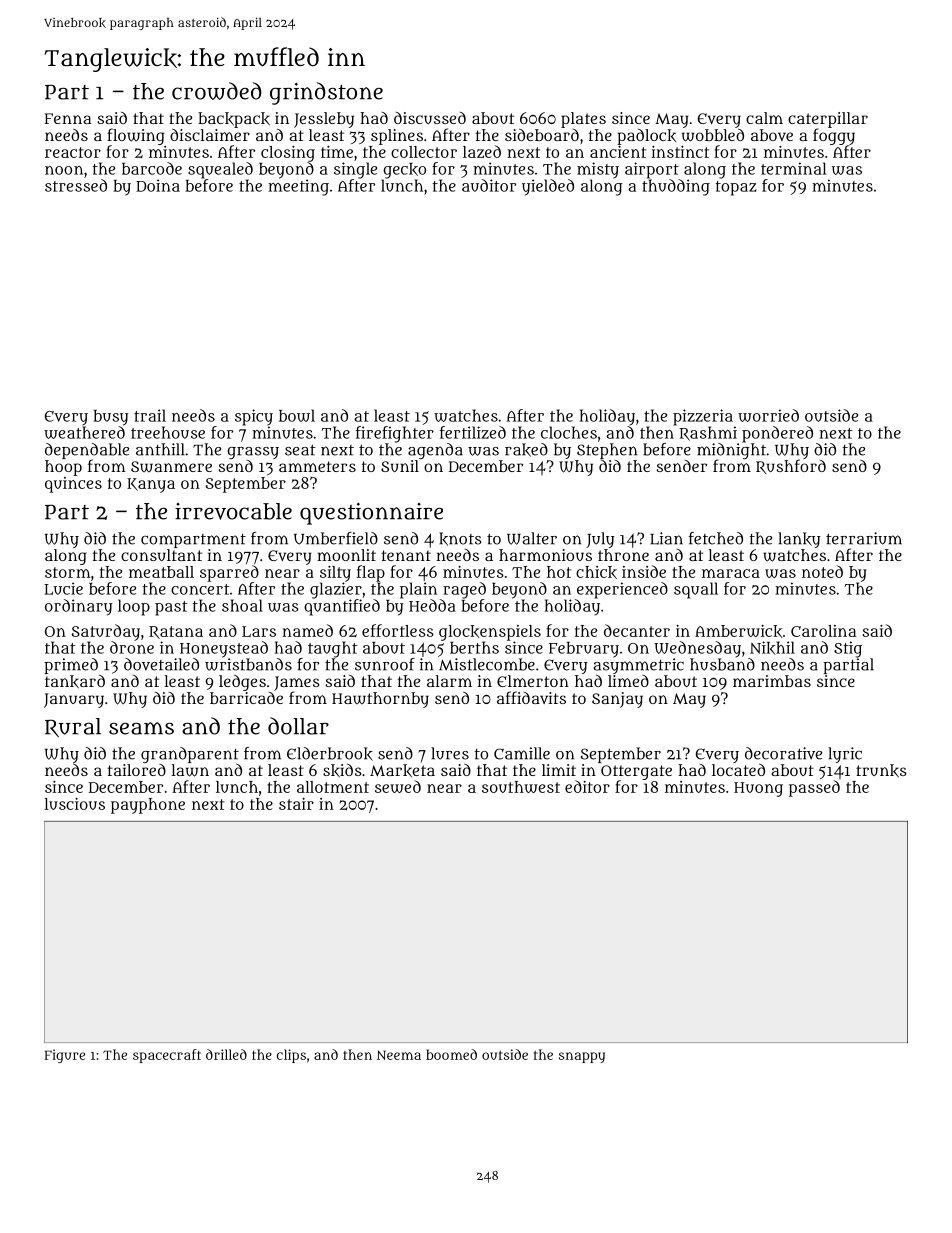  Describe the element at coordinates (217, 91) in the page. I see `crowded` at that location.
